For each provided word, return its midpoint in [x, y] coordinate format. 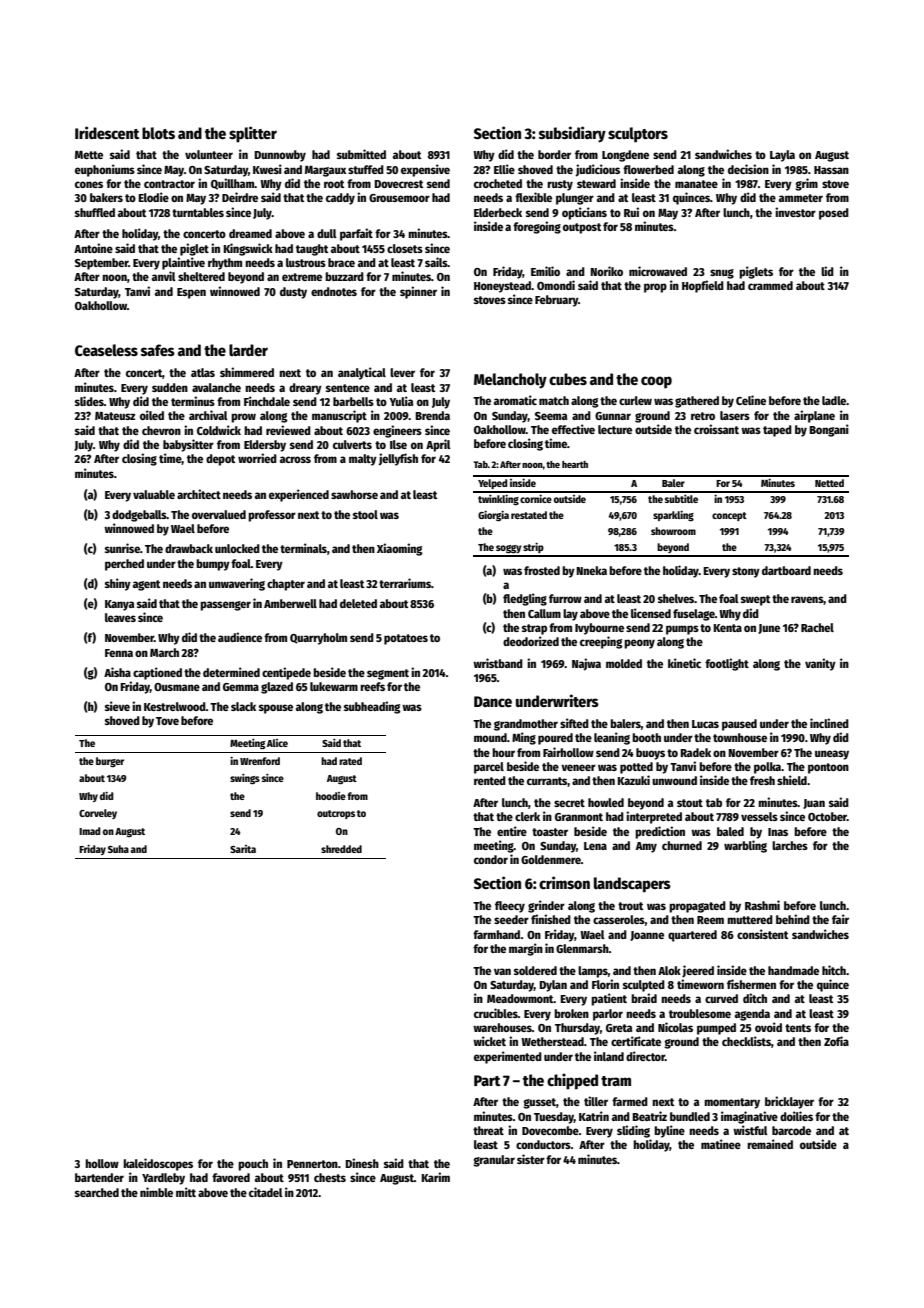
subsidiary [572, 134]
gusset [539, 1103]
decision [748, 169]
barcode [791, 1130]
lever [402, 372]
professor [272, 516]
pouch [253, 1165]
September [101, 264]
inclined [829, 723]
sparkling [673, 516]
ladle [834, 400]
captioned [157, 673]
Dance [493, 701]
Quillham [232, 184]
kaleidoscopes [158, 1164]
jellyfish [398, 459]
